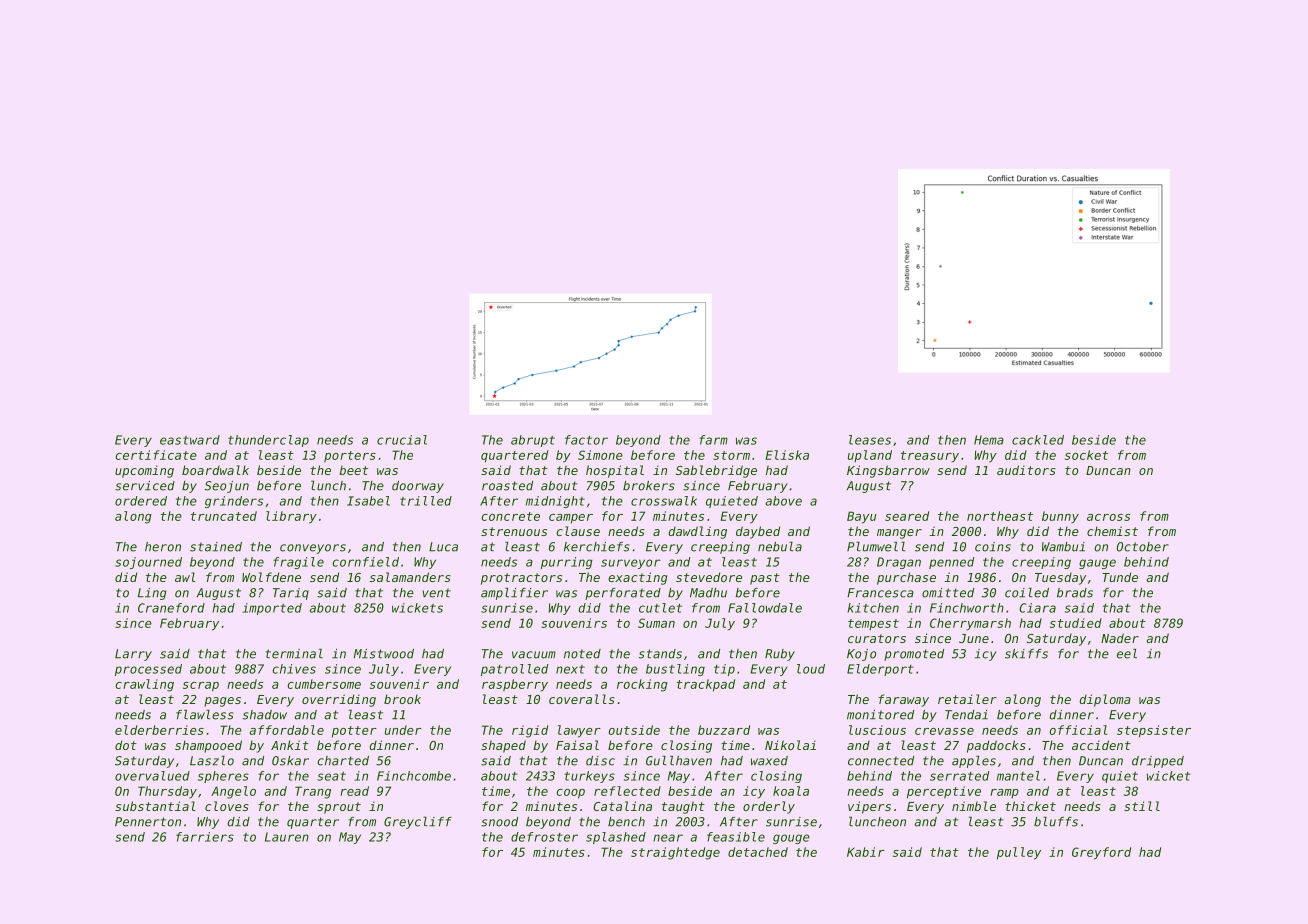  I want to click on gouge, so click(791, 839).
